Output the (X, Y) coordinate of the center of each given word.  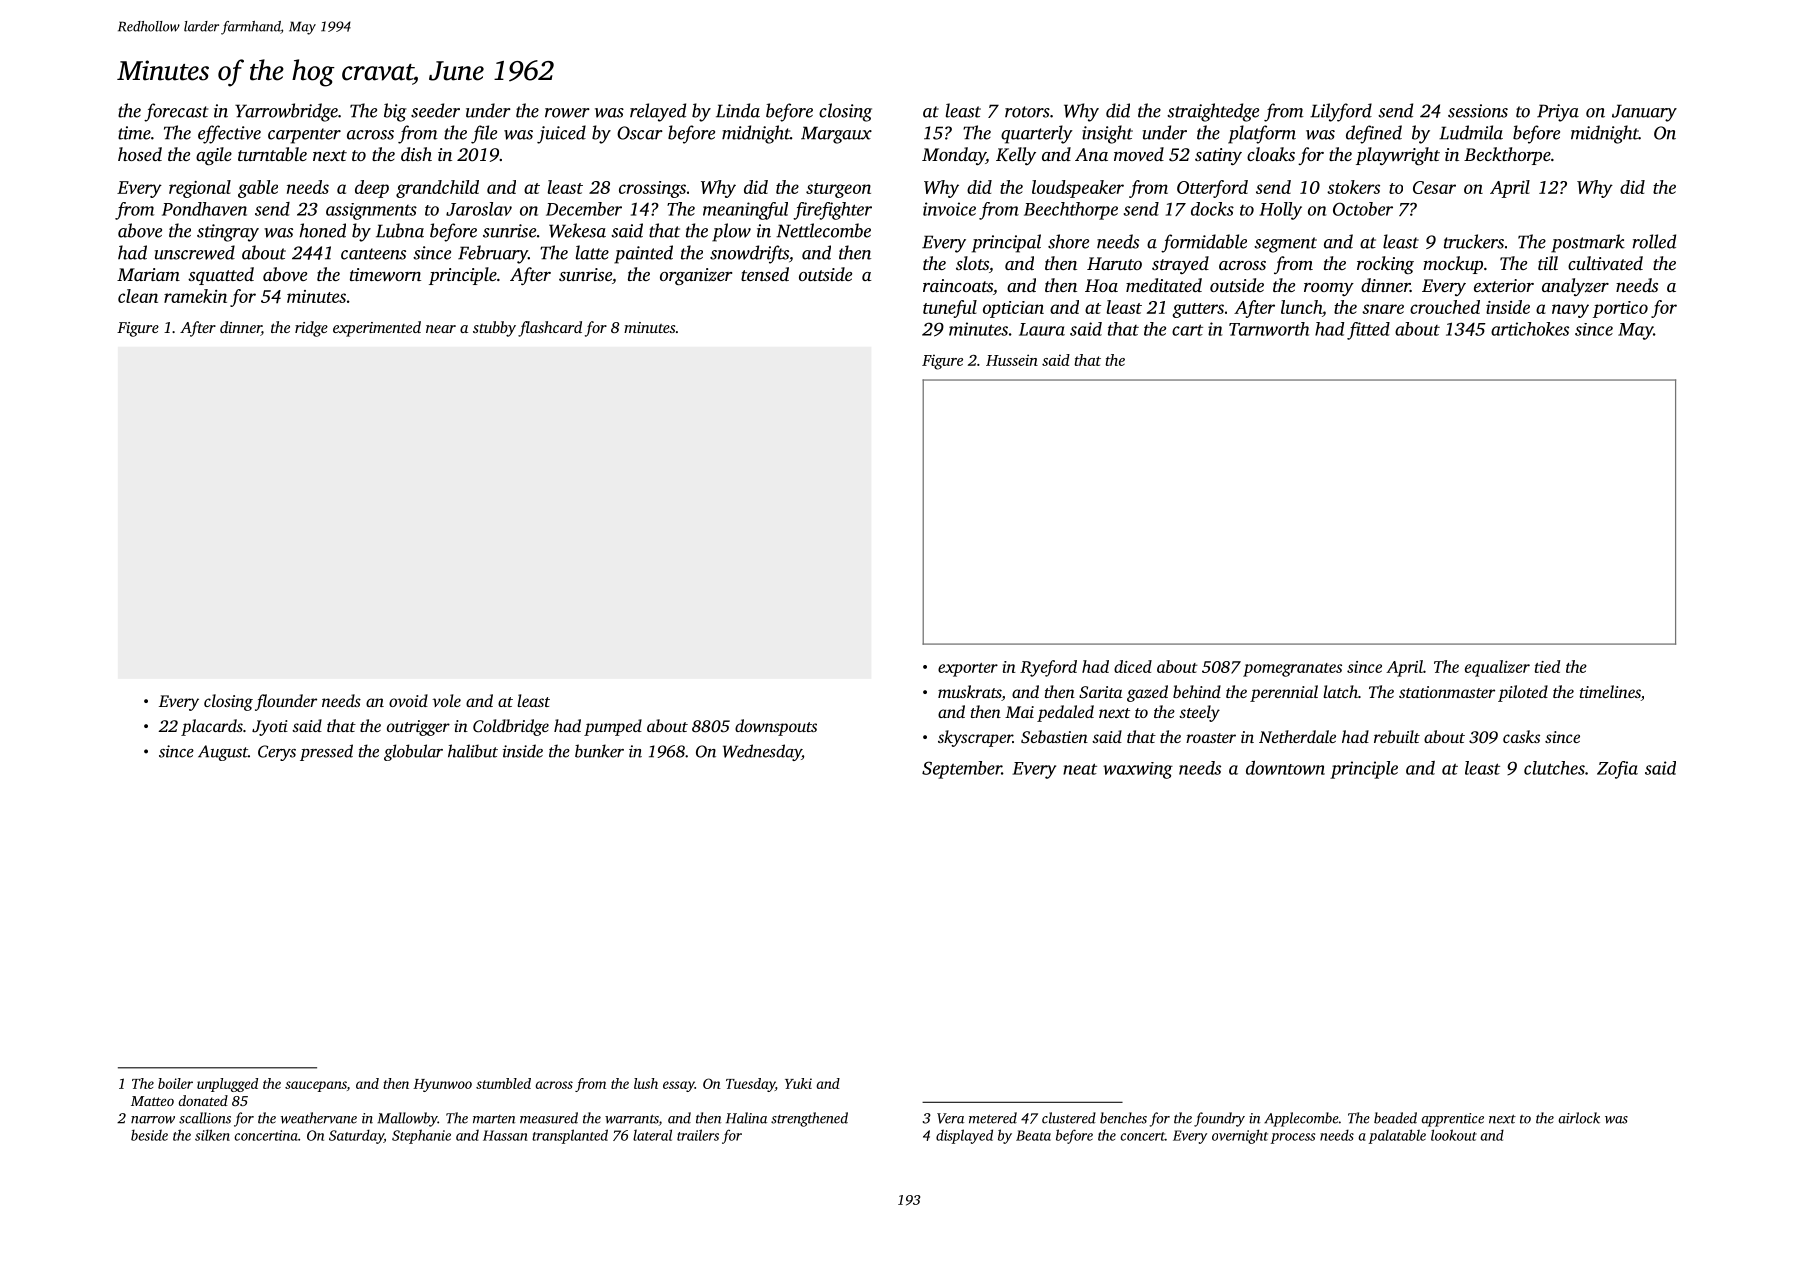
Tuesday (750, 1085)
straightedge (1213, 112)
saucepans (316, 1086)
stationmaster (1447, 692)
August (223, 753)
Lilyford (1341, 112)
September (962, 770)
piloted (1523, 693)
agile (214, 156)
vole (446, 700)
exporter (968, 670)
